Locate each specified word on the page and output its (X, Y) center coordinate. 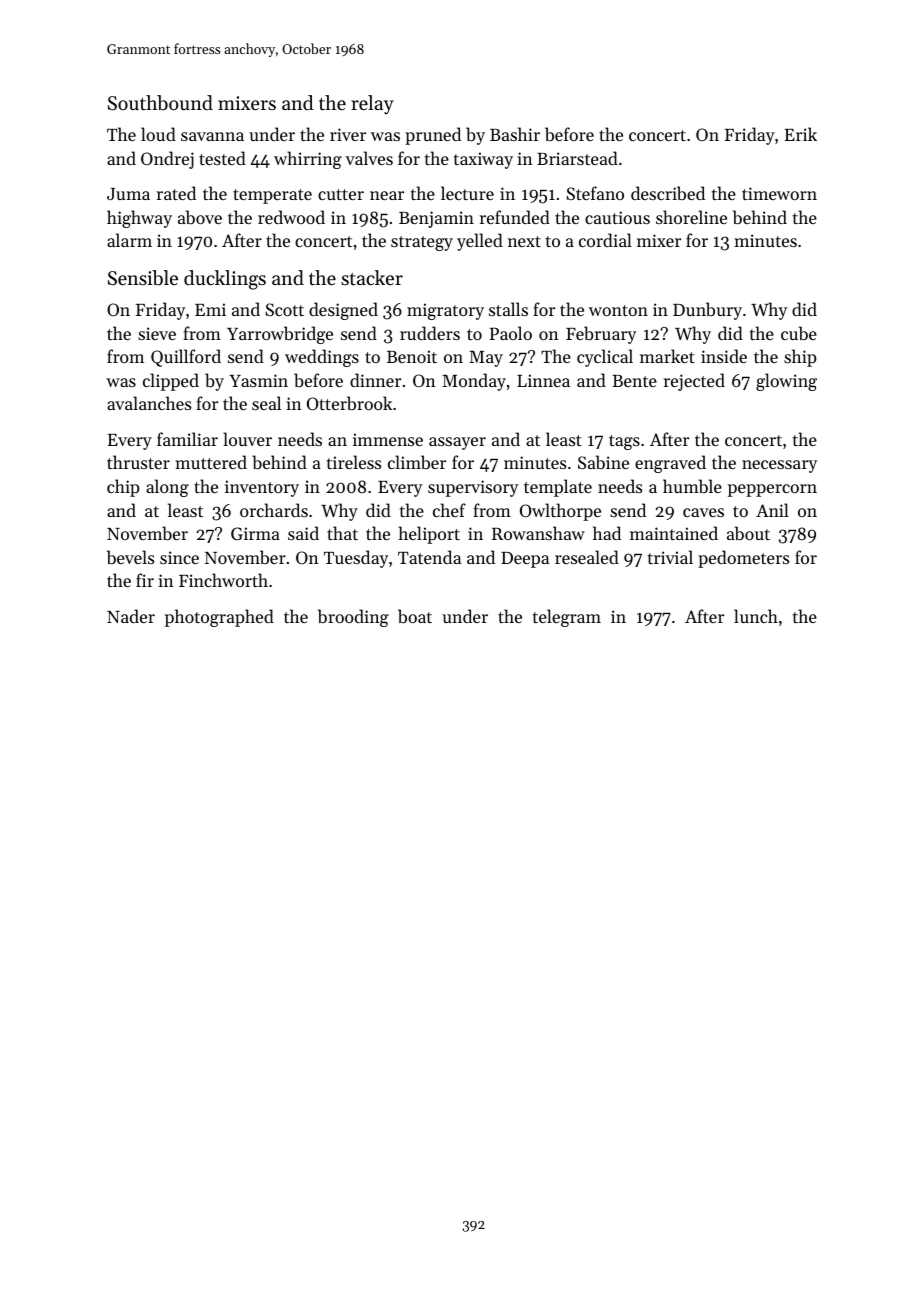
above (200, 217)
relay (372, 104)
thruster (138, 462)
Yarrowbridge (280, 335)
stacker (372, 278)
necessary (779, 466)
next (524, 241)
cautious (617, 217)
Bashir (515, 134)
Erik (801, 134)
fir (145, 580)
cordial (605, 240)
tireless (354, 462)
